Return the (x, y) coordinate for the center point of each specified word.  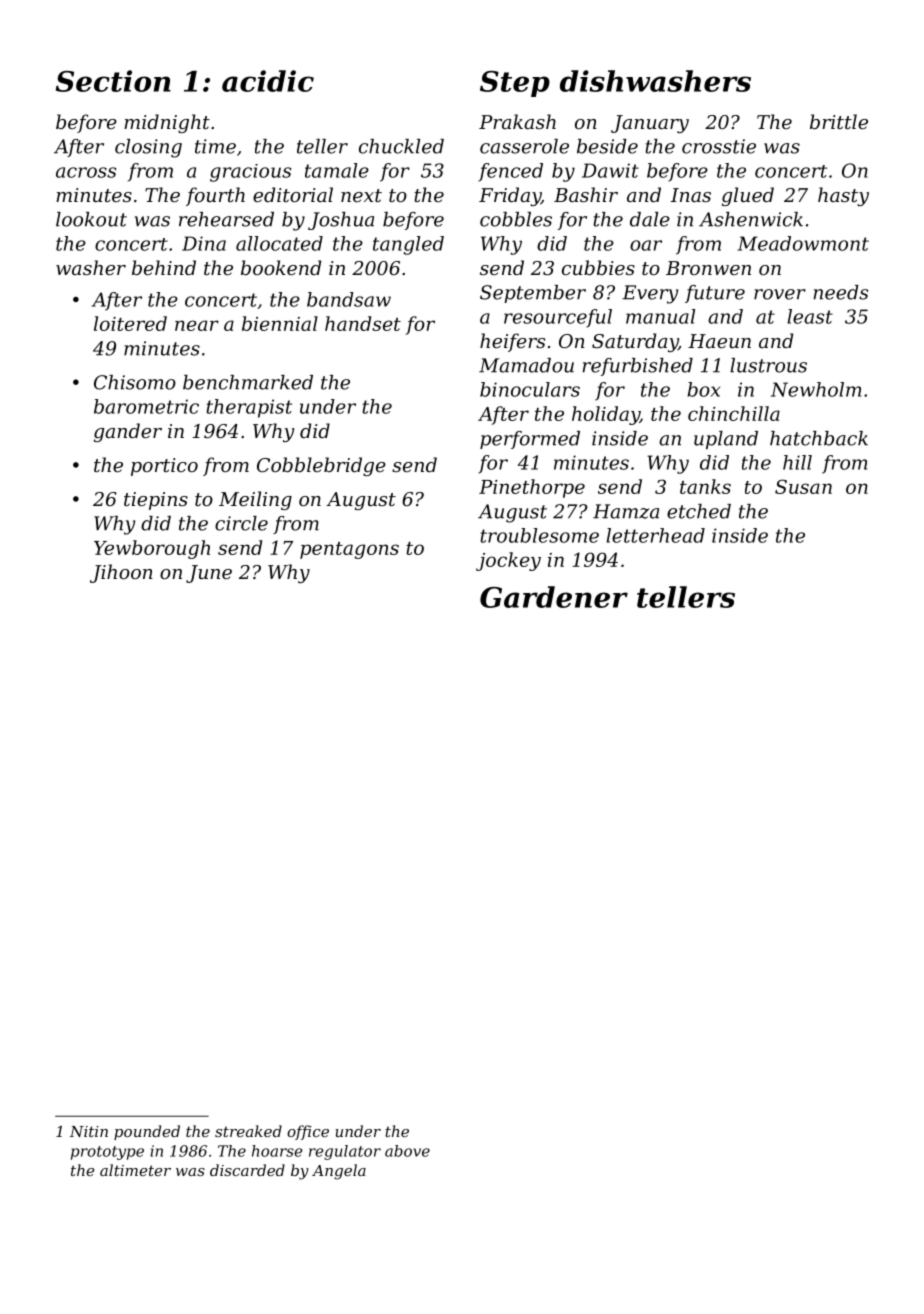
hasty (843, 196)
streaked (248, 1131)
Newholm (816, 389)
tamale (337, 170)
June (209, 574)
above (407, 1151)
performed (530, 440)
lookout (91, 219)
